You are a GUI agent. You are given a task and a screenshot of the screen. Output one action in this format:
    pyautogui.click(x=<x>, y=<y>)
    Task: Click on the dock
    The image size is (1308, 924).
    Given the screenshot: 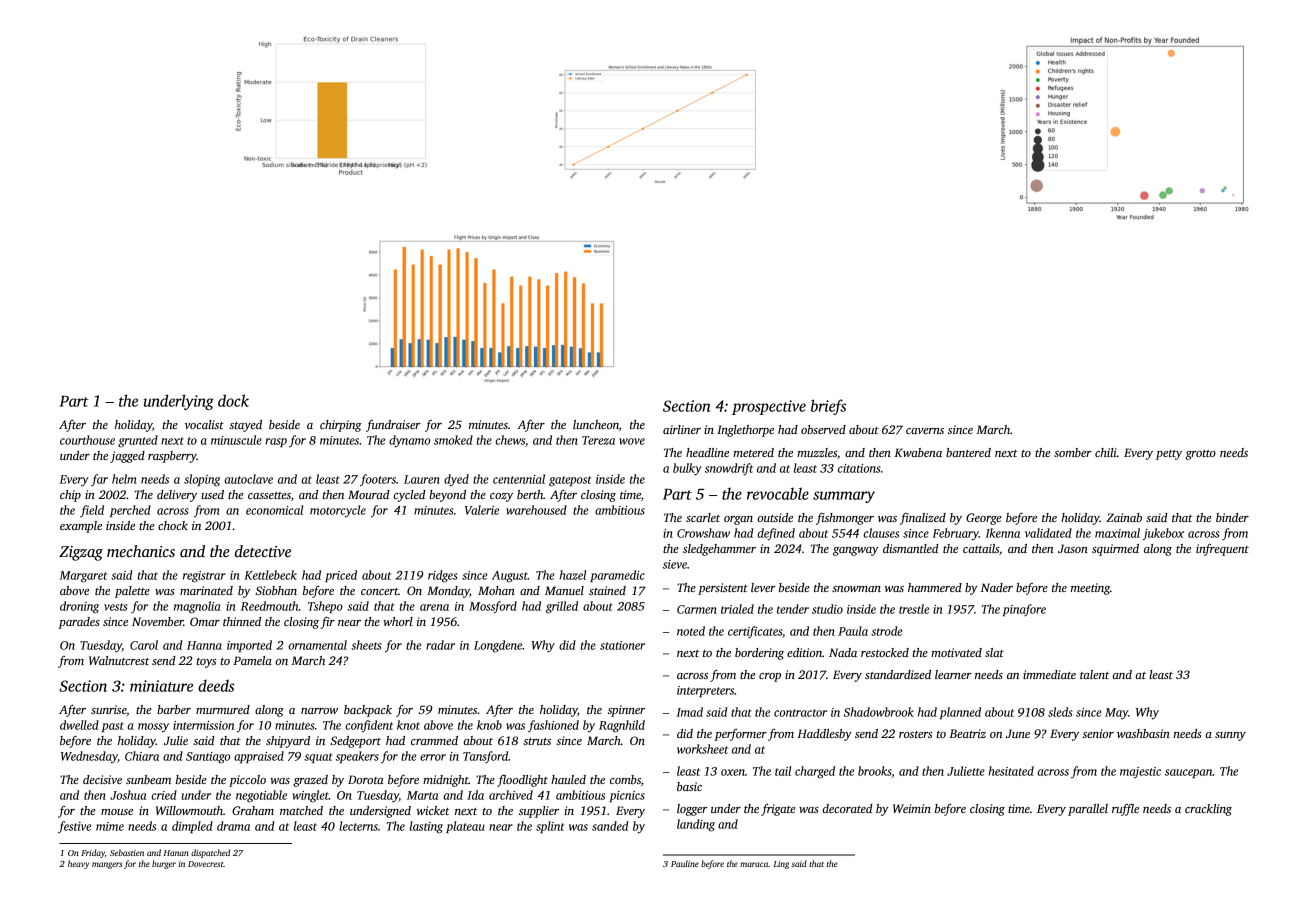 What is the action you would take?
    pyautogui.click(x=233, y=400)
